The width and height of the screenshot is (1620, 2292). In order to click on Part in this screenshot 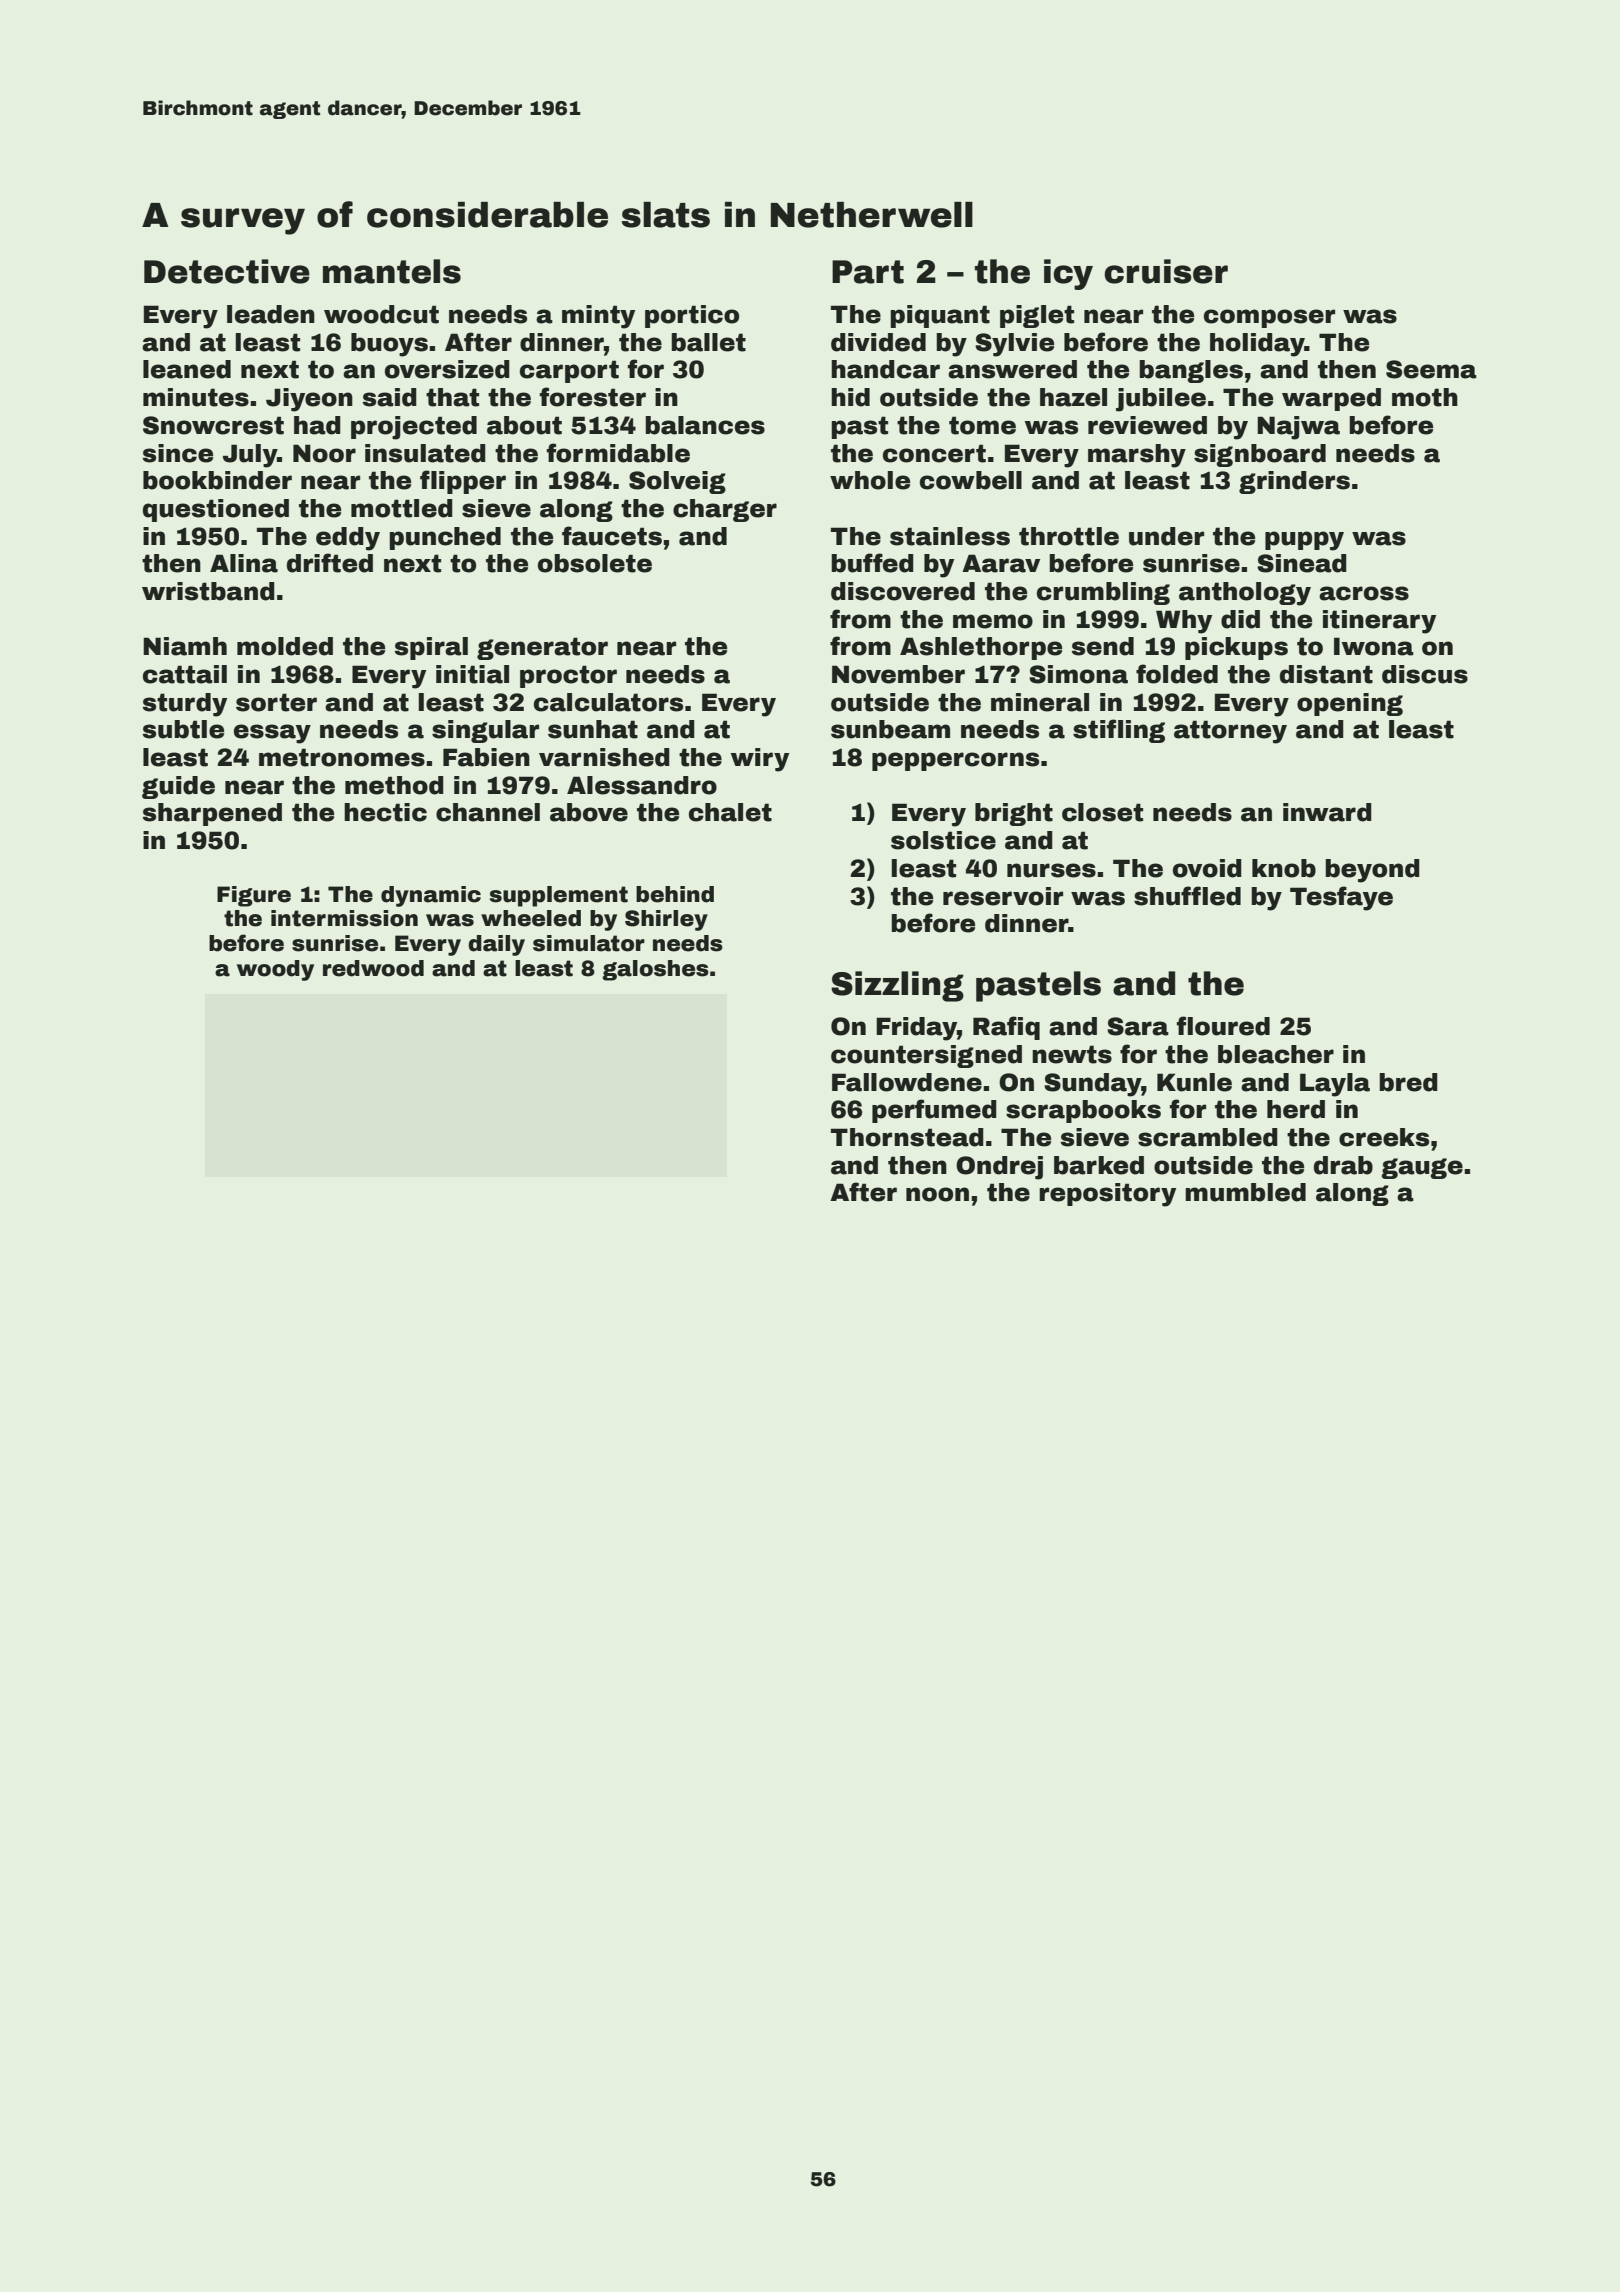, I will do `click(868, 272)`.
